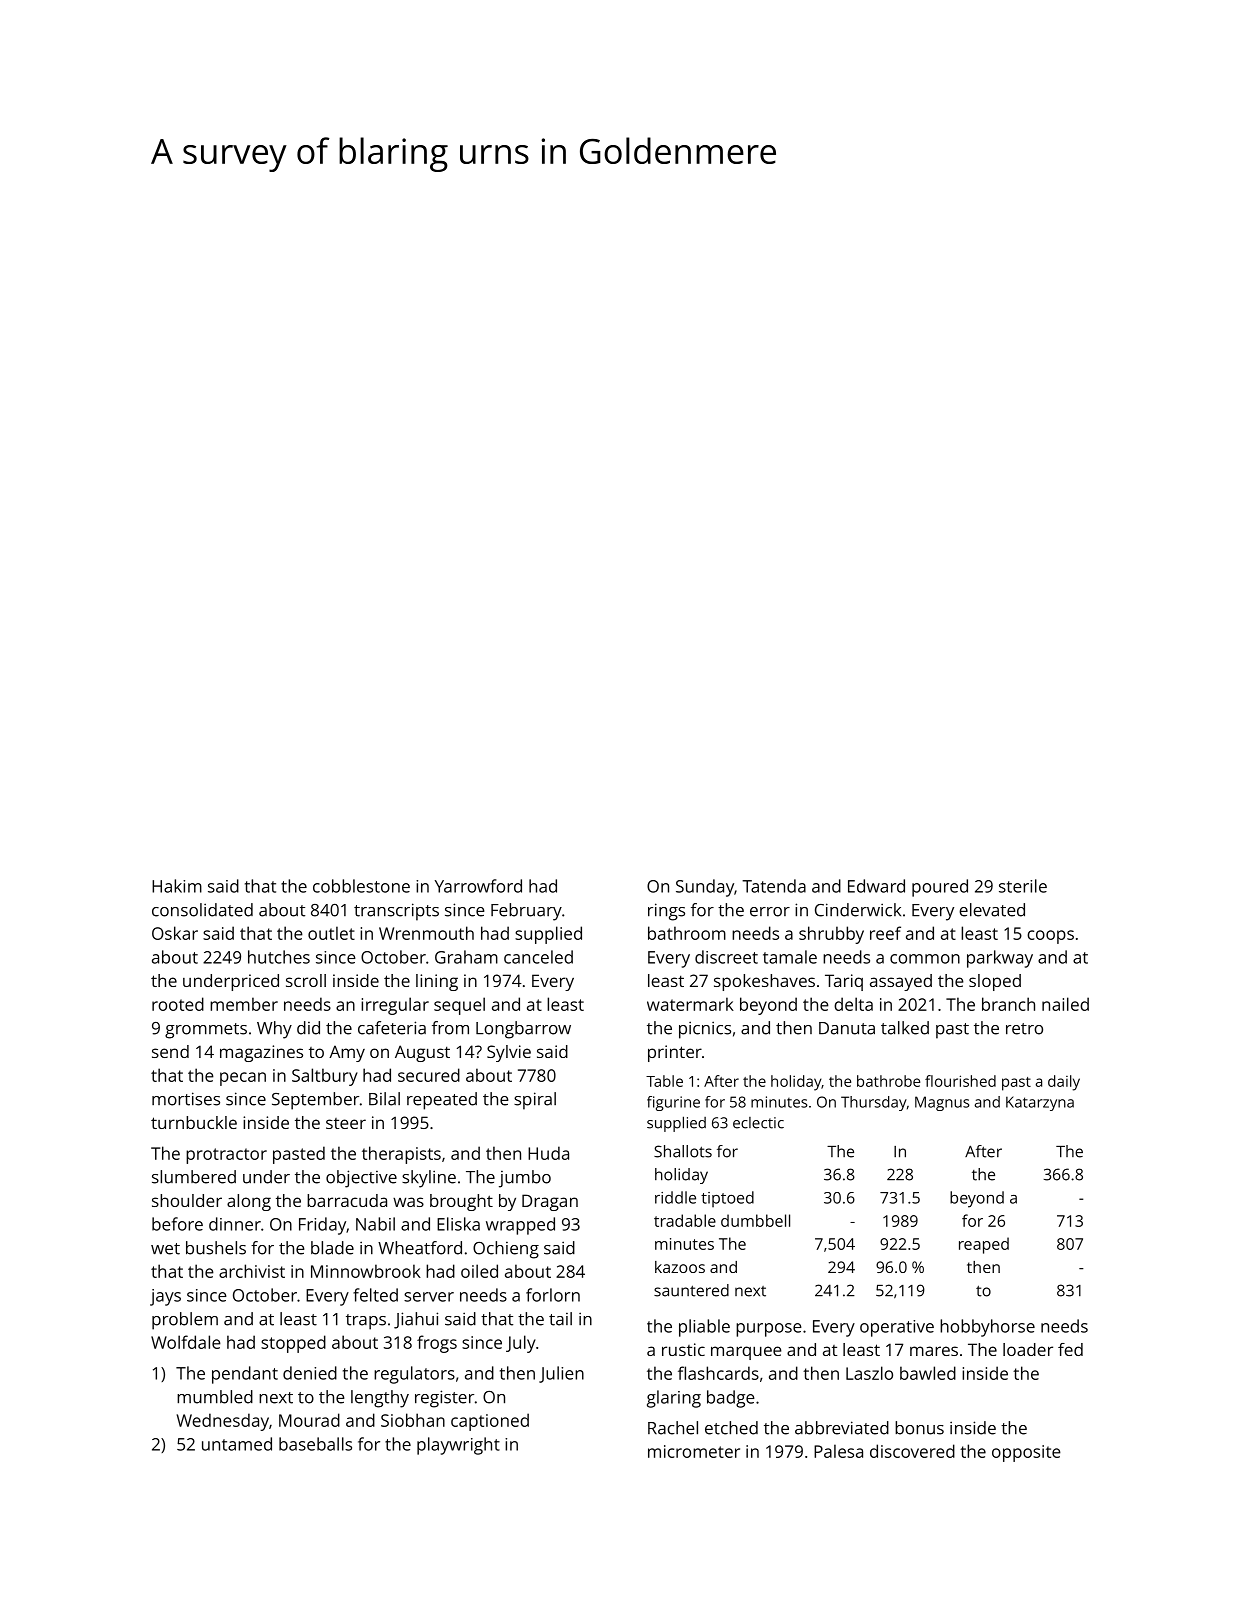 The image size is (1242, 1608). Describe the element at coordinates (726, 957) in the document. I see `discreet` at that location.
